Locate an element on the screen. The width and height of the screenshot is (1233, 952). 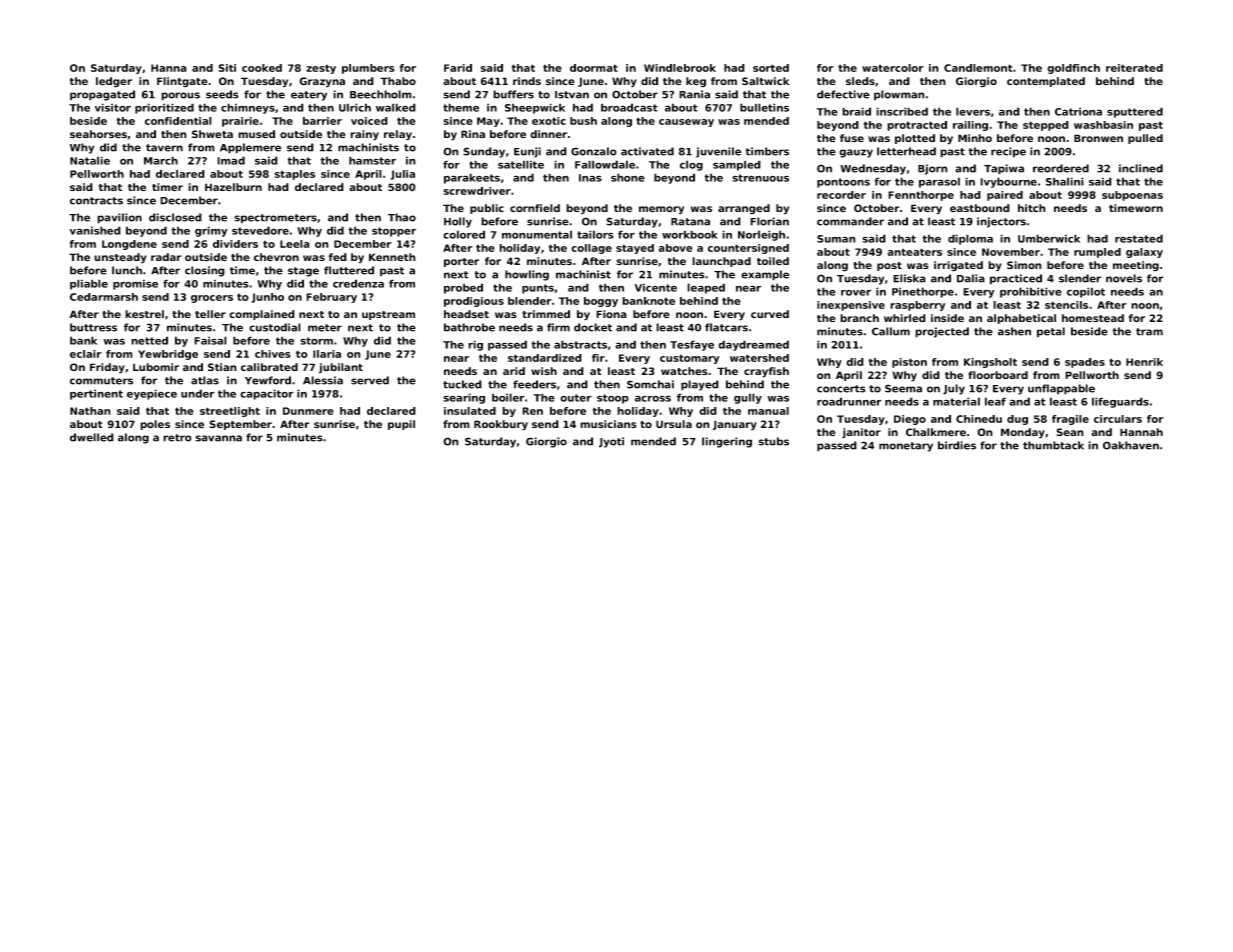
goldfinch is located at coordinates (1073, 69).
